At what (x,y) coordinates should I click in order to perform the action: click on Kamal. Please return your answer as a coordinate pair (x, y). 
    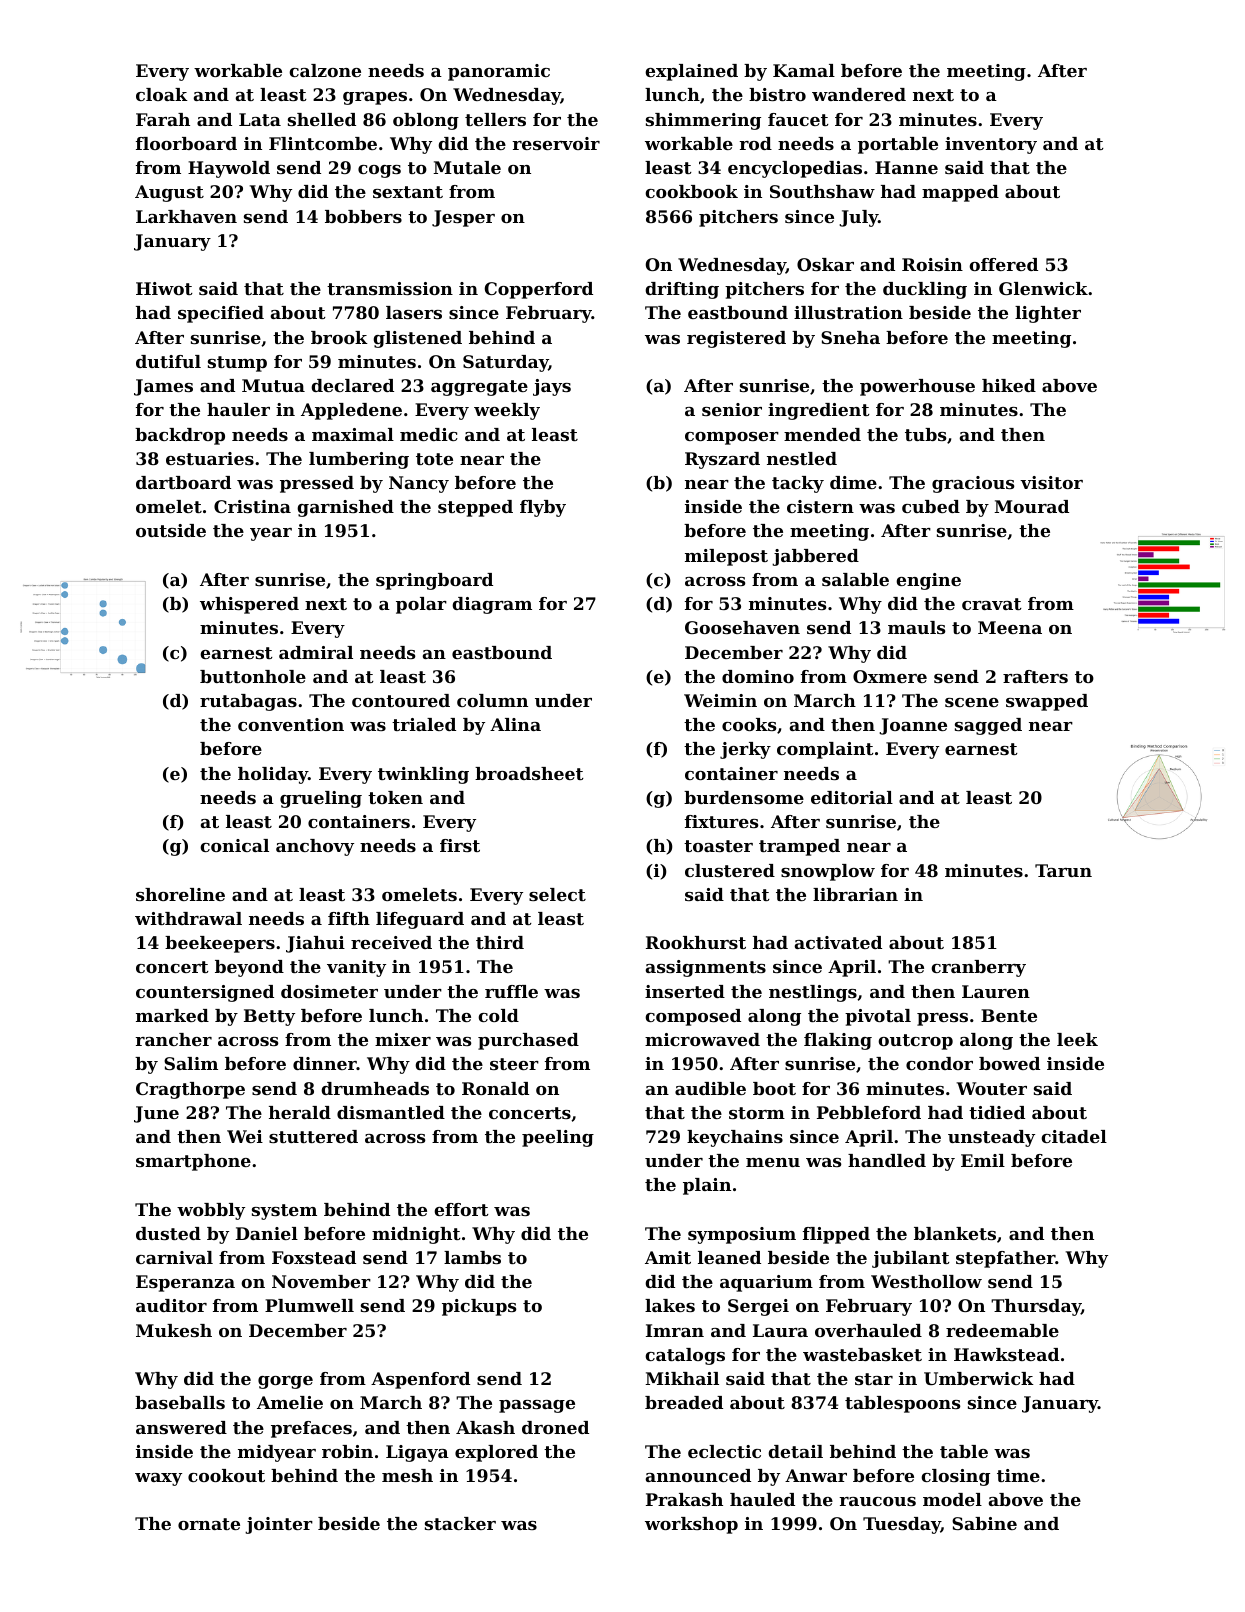
    Looking at the image, I should click on (804, 70).
